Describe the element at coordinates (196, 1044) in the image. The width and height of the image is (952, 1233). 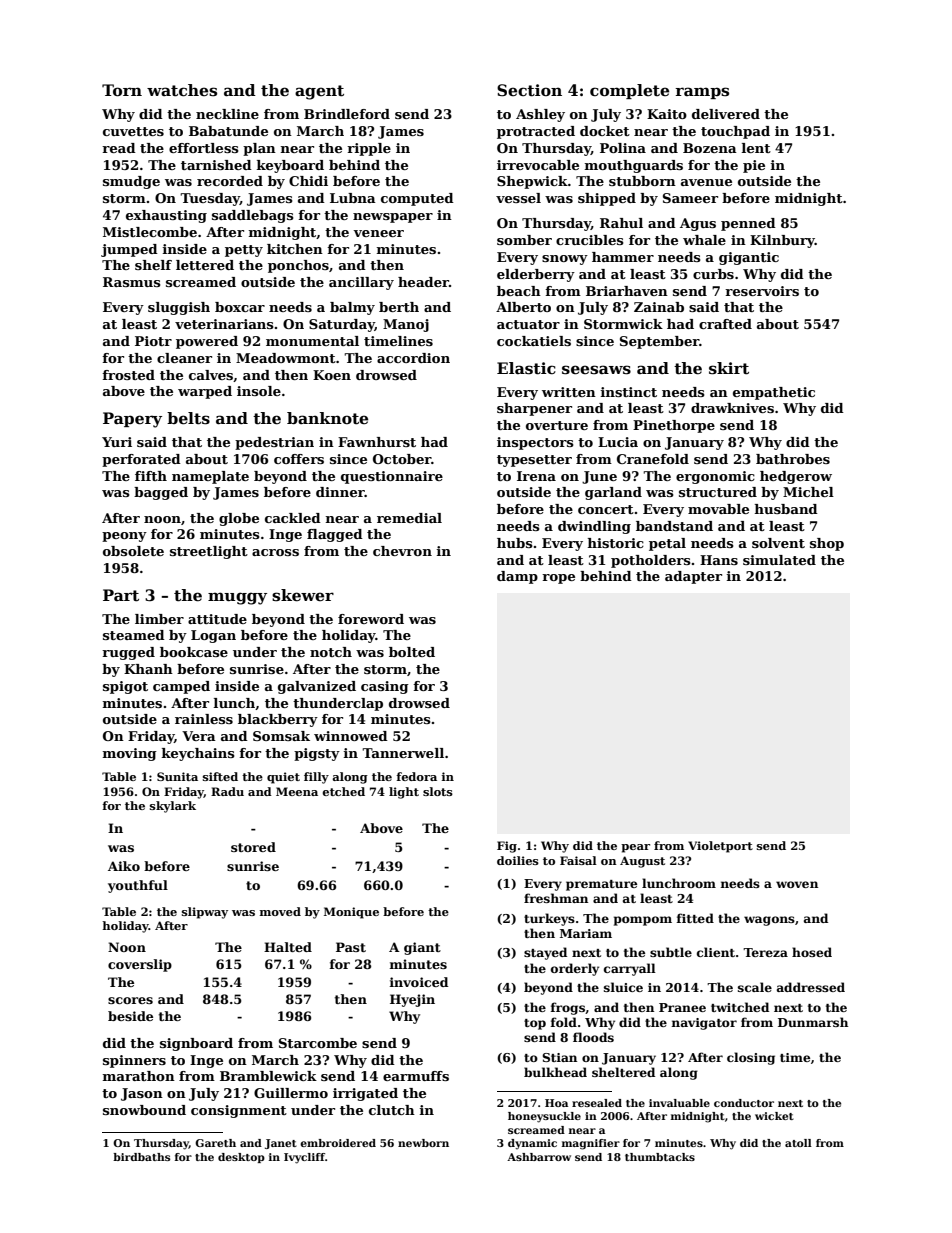
I see `signboard` at that location.
